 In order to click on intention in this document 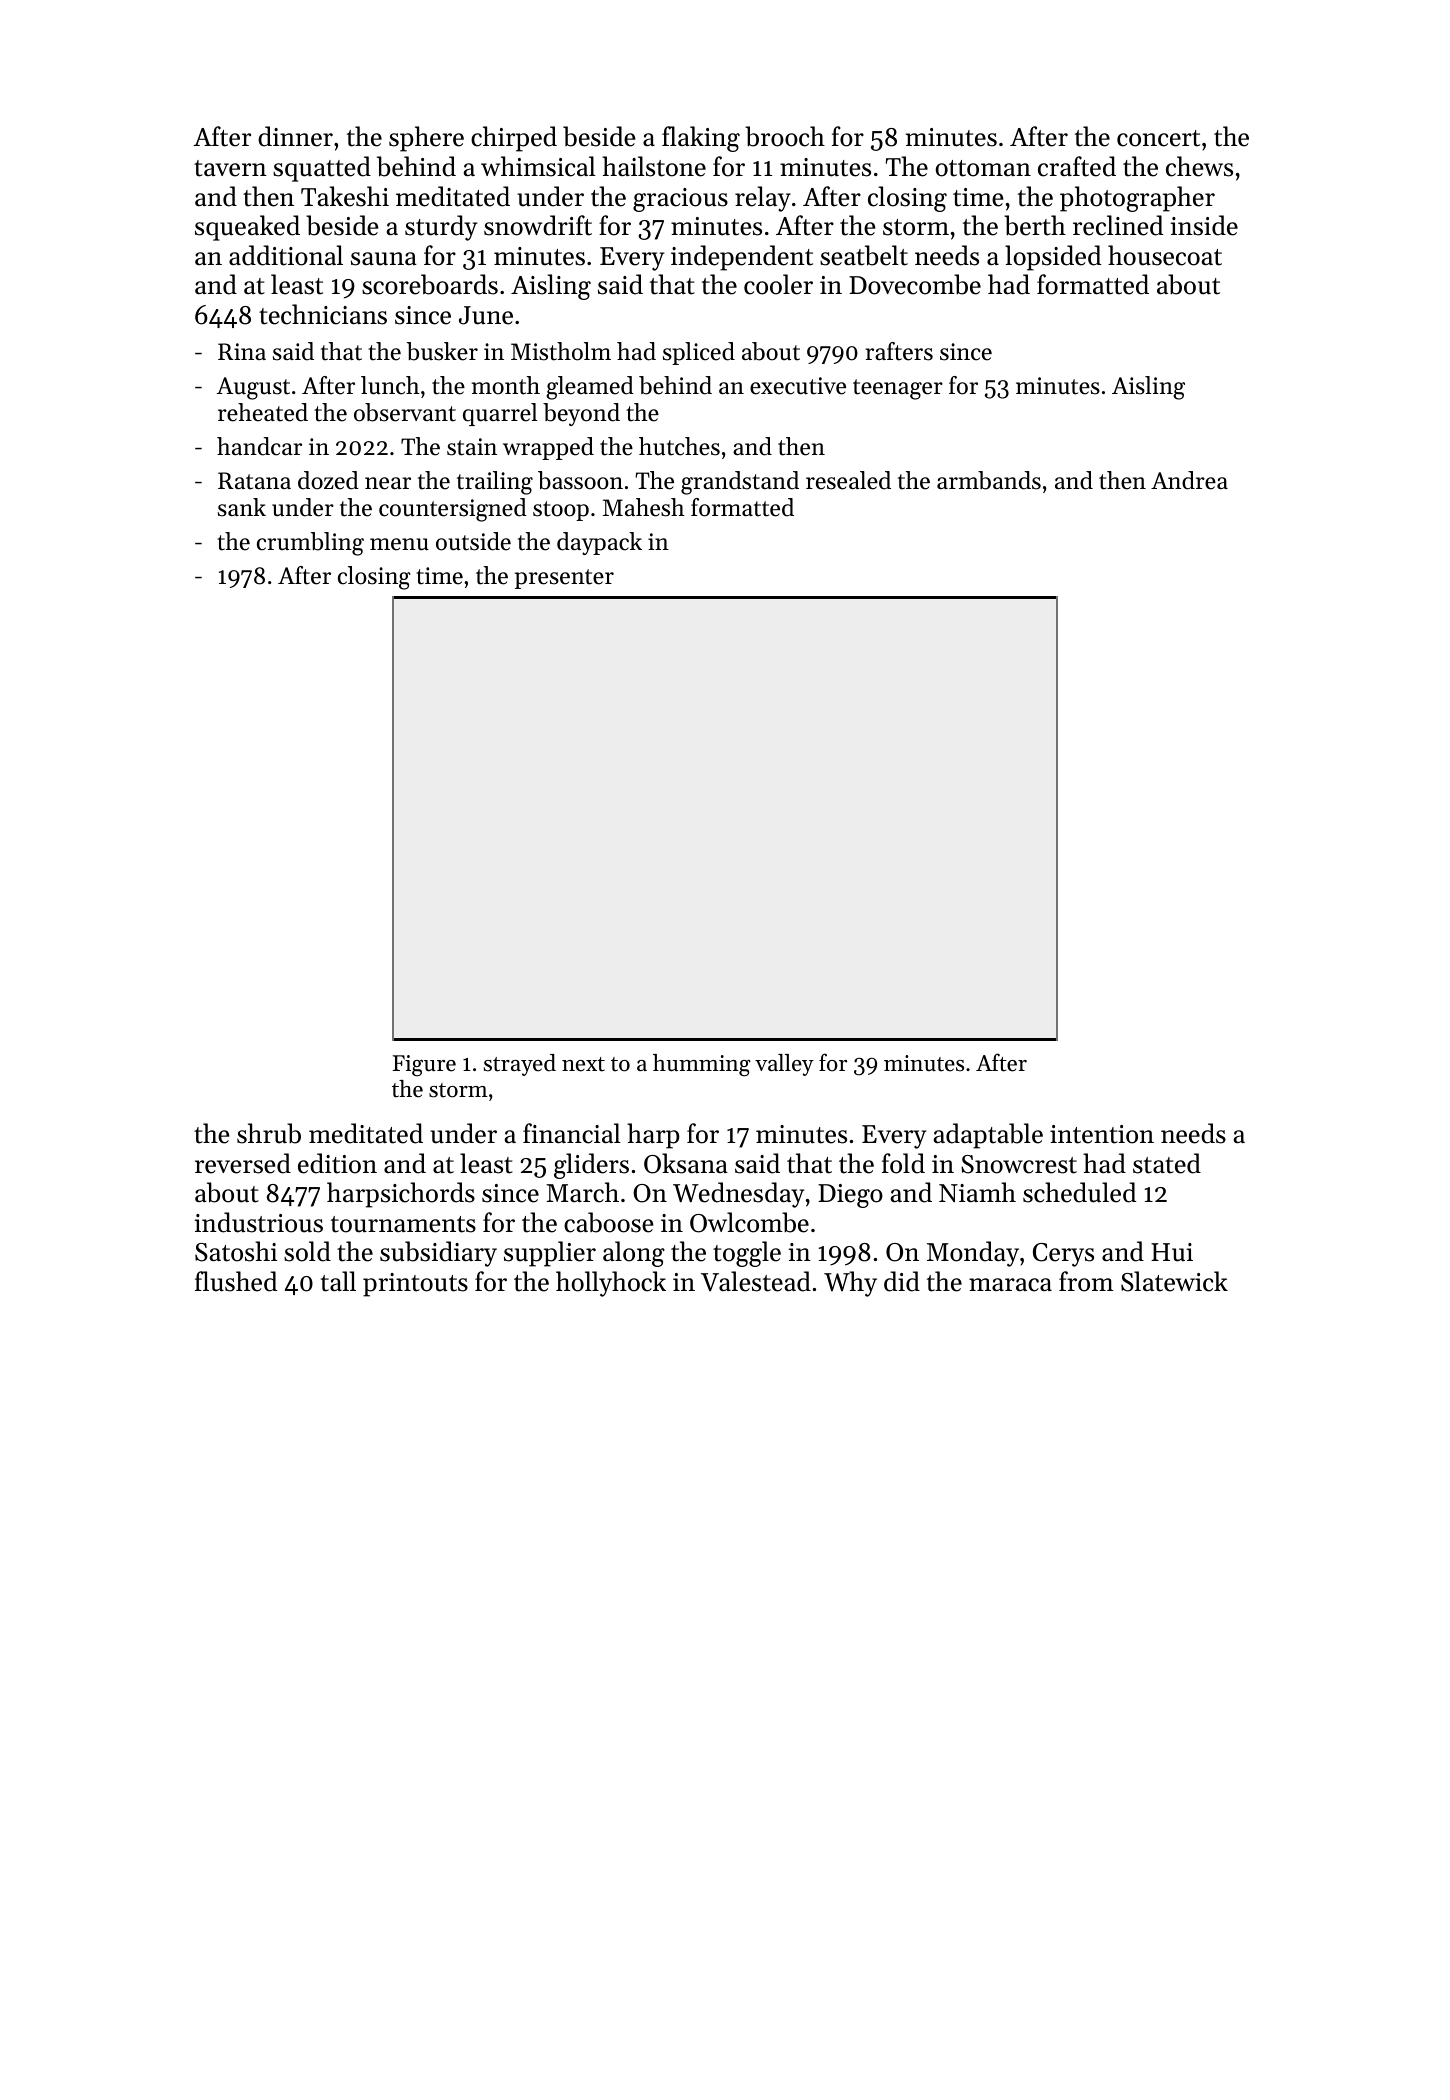, I will do `click(1102, 1134)`.
